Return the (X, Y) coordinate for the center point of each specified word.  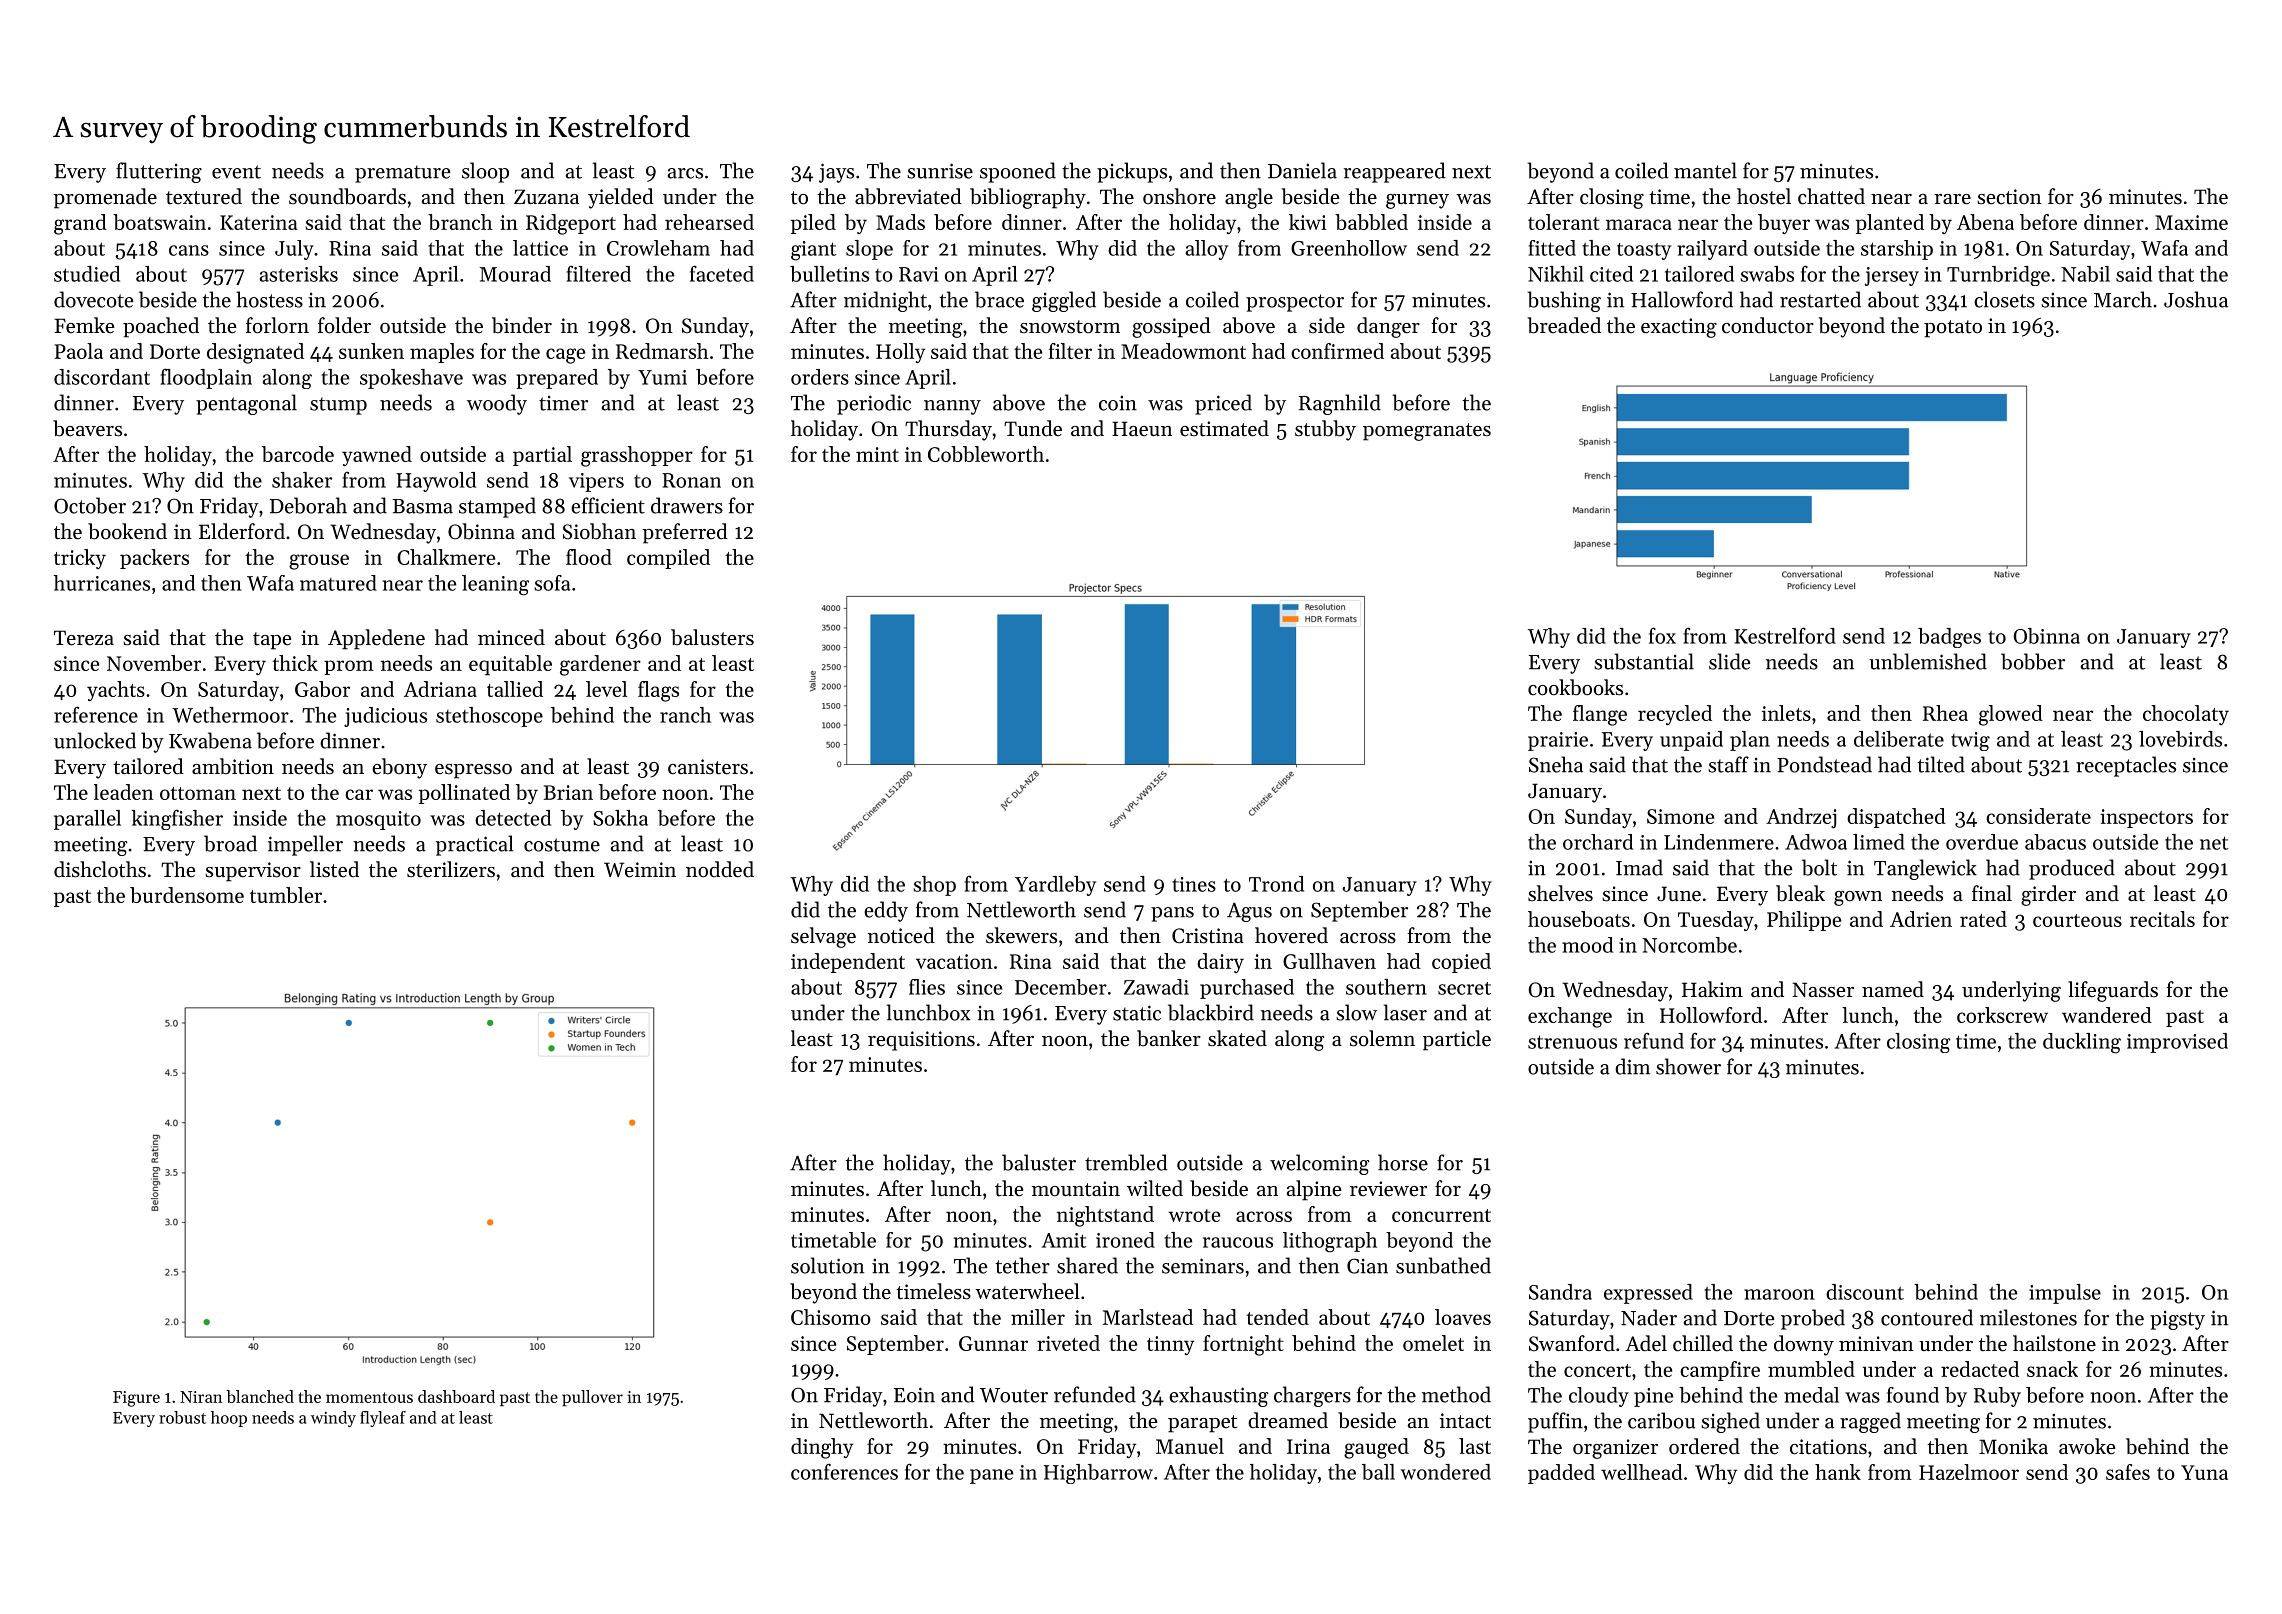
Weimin (640, 870)
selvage (823, 937)
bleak (1800, 893)
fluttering (159, 172)
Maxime (2191, 222)
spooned (1018, 172)
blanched (260, 1396)
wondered (1446, 1472)
